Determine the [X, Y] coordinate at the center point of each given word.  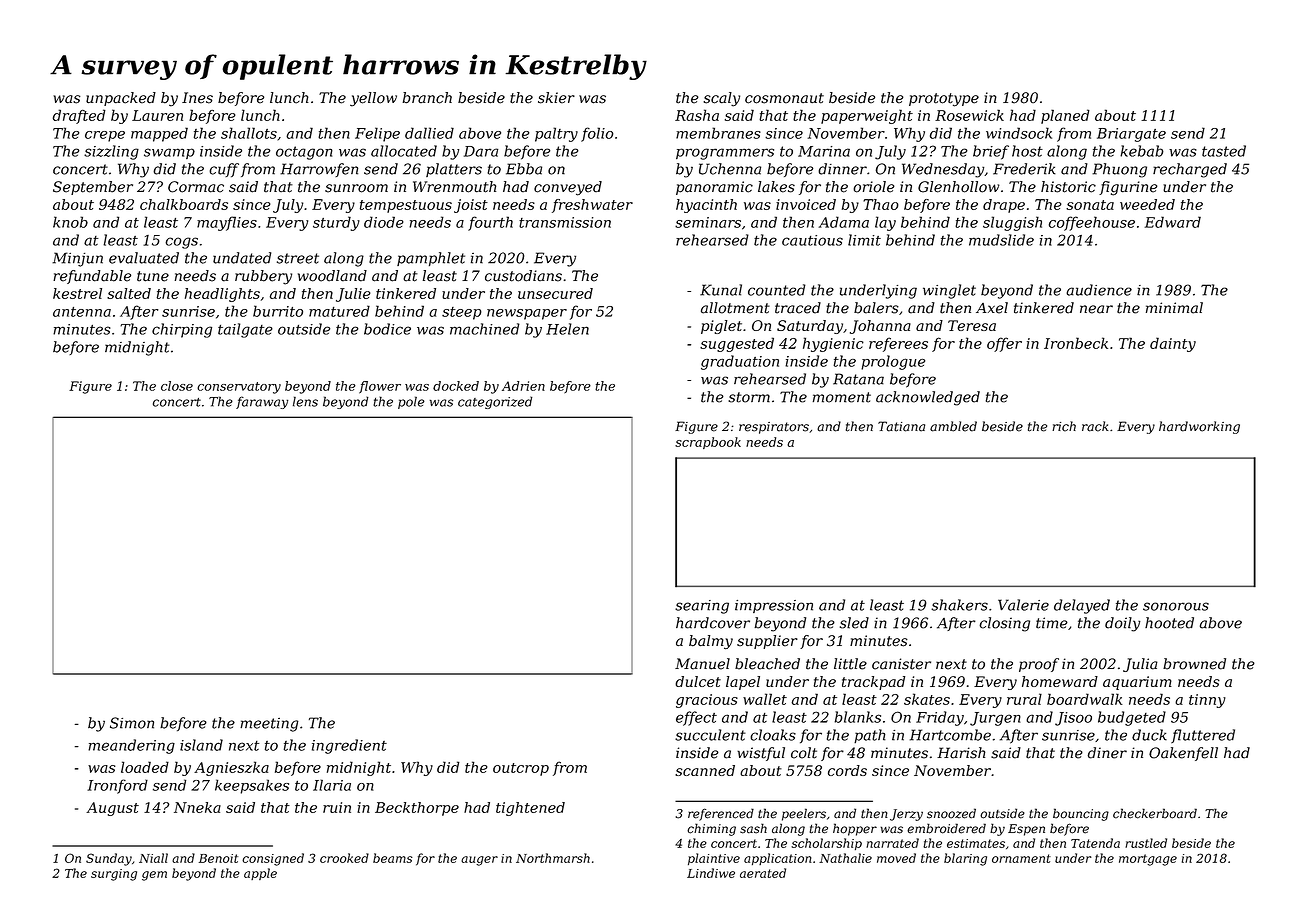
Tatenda [1095, 843]
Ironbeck [1076, 343]
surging [114, 875]
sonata [1090, 205]
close [177, 386]
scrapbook [708, 443]
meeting [269, 725]
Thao [881, 204]
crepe [105, 136]
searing [702, 607]
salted [129, 293]
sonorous [1176, 606]
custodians [523, 276]
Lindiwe [711, 873]
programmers [725, 154]
